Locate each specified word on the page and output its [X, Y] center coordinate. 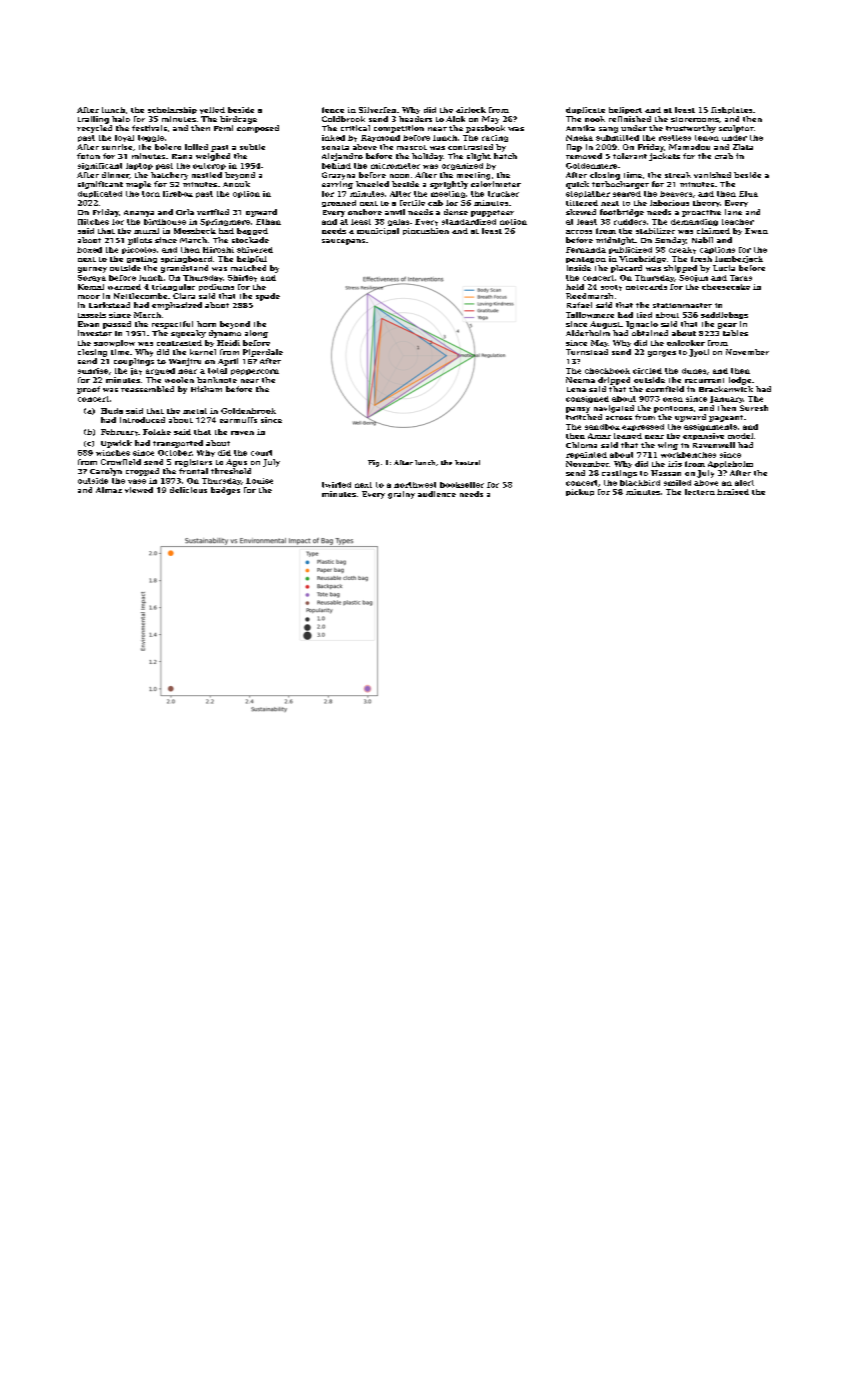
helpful [252, 259]
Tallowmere [590, 315]
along [256, 334]
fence [333, 110]
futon [88, 156]
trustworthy [691, 129]
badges [225, 491]
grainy [401, 495]
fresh [701, 259]
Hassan [666, 473]
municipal [378, 231]
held [575, 287]
